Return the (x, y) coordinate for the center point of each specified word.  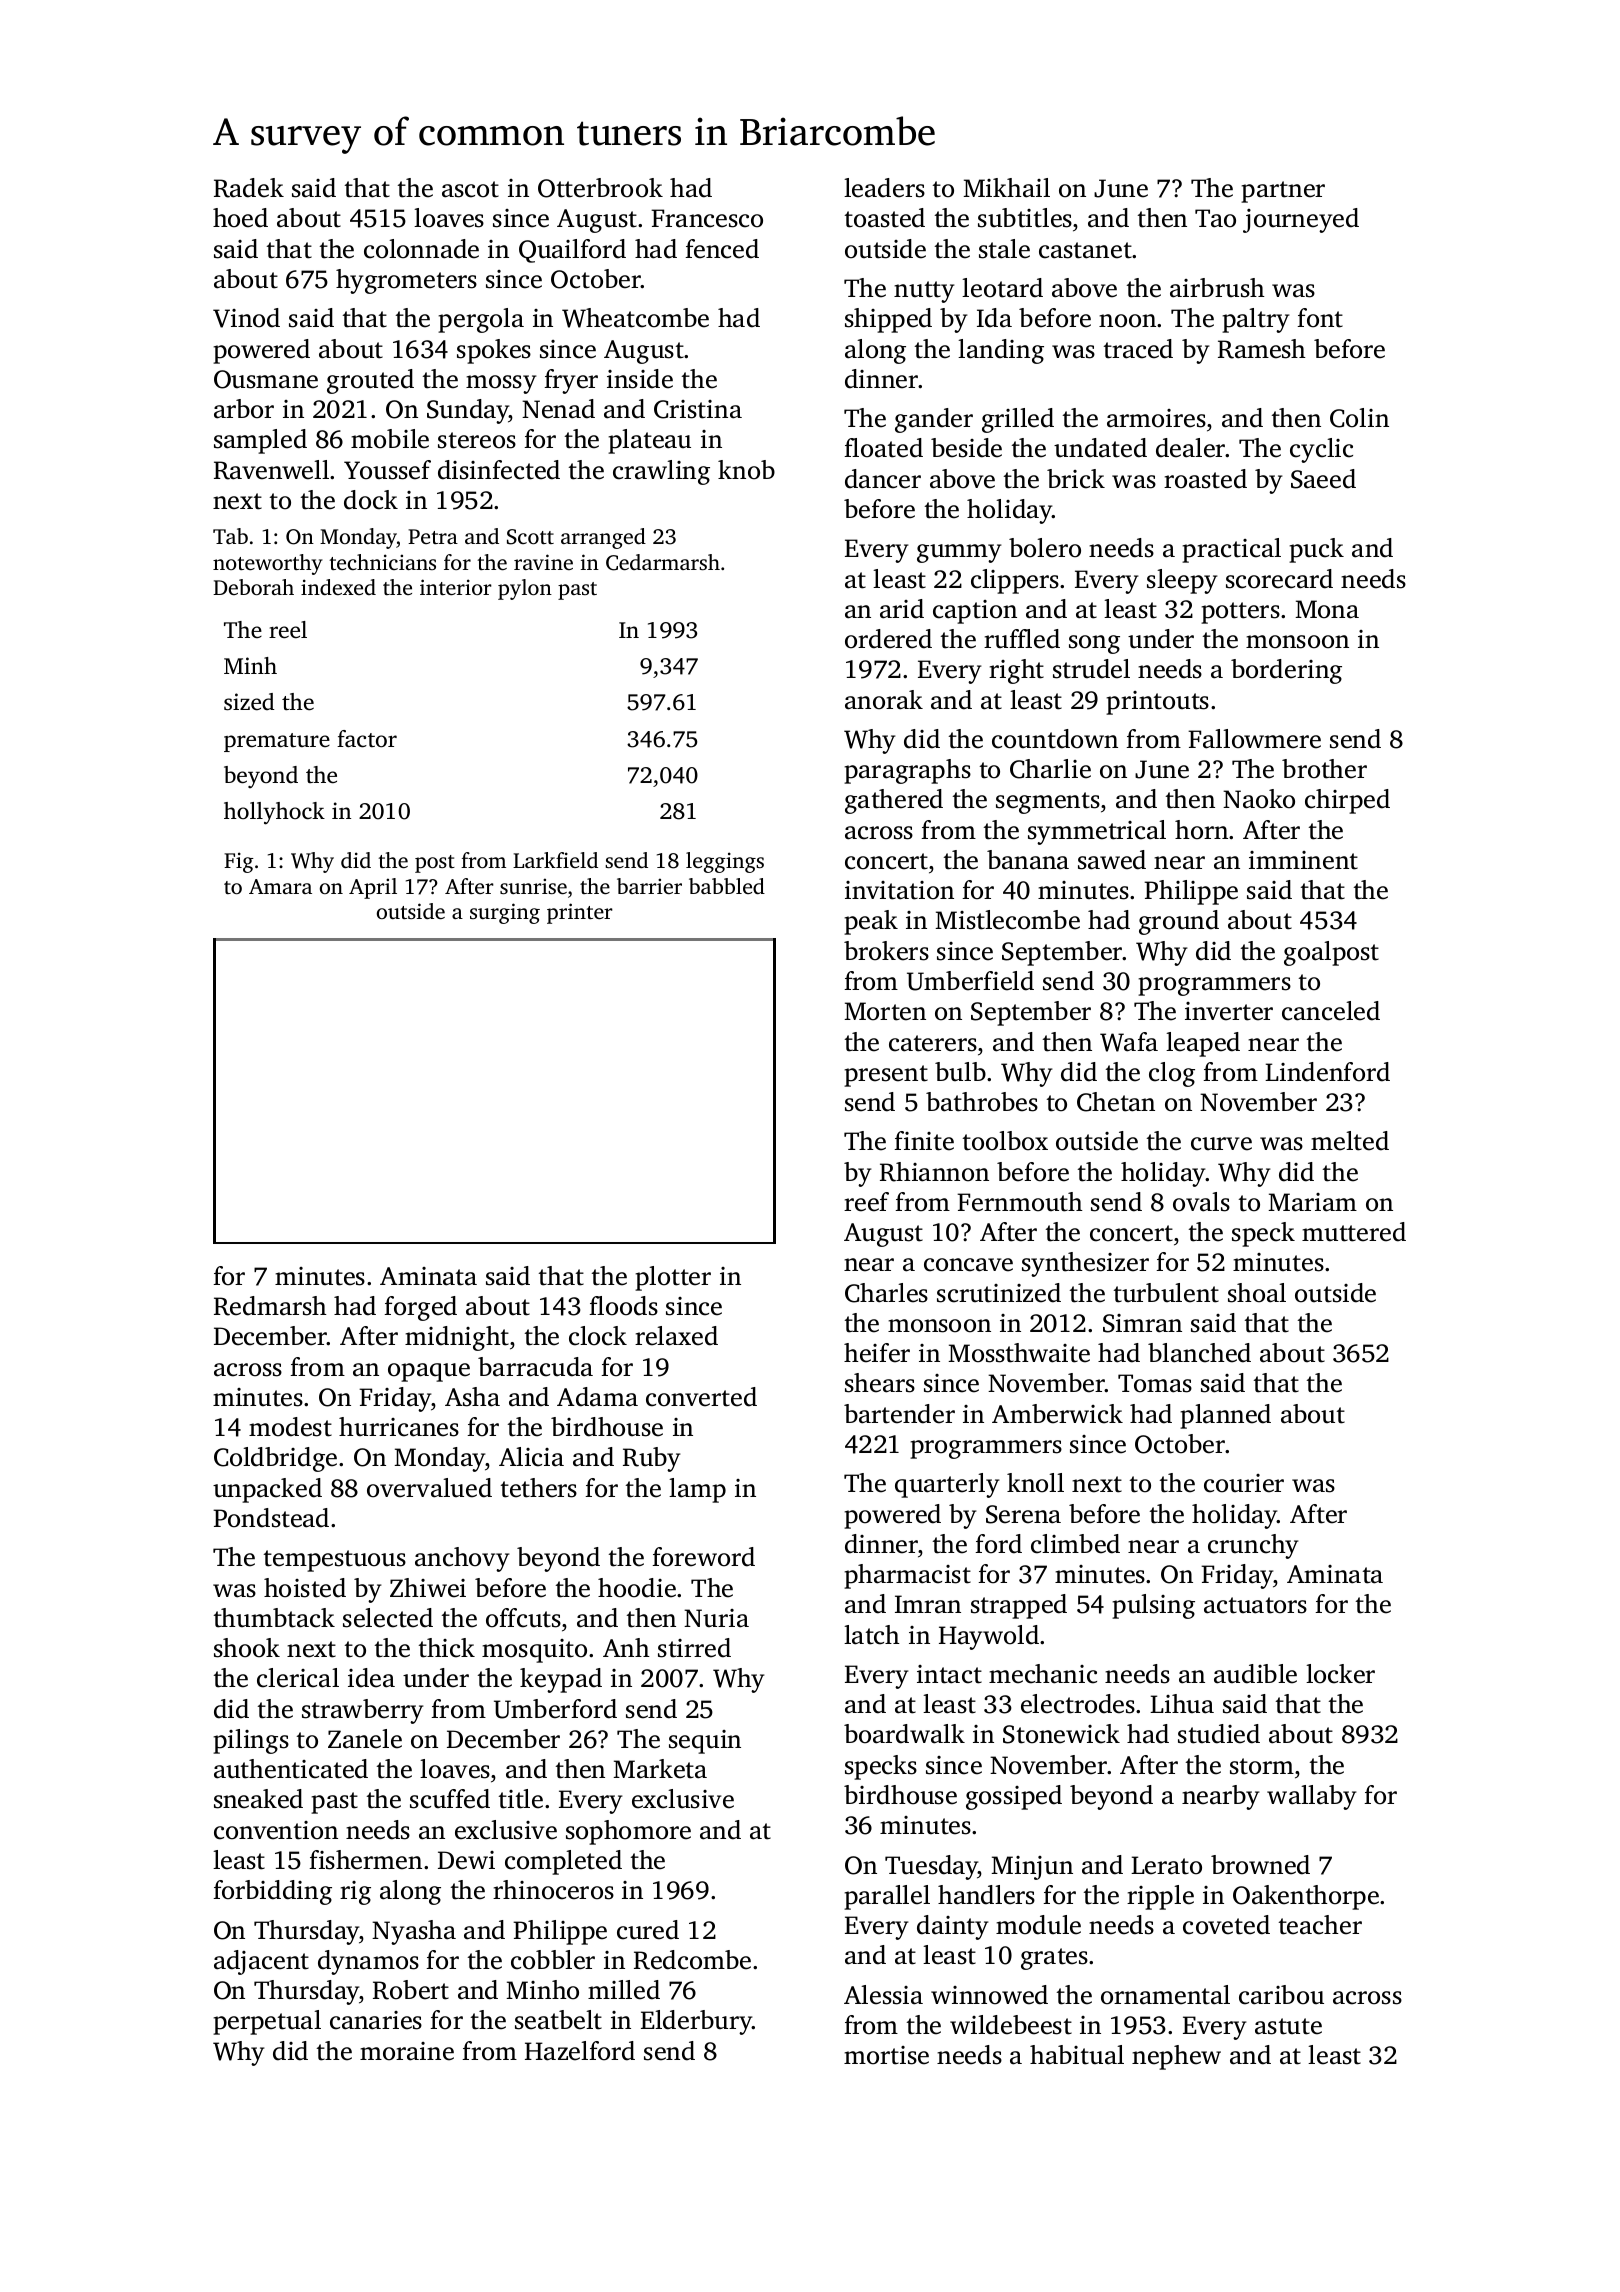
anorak (884, 700)
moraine (407, 2051)
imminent (1303, 860)
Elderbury (697, 2022)
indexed (338, 587)
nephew (1176, 2057)
